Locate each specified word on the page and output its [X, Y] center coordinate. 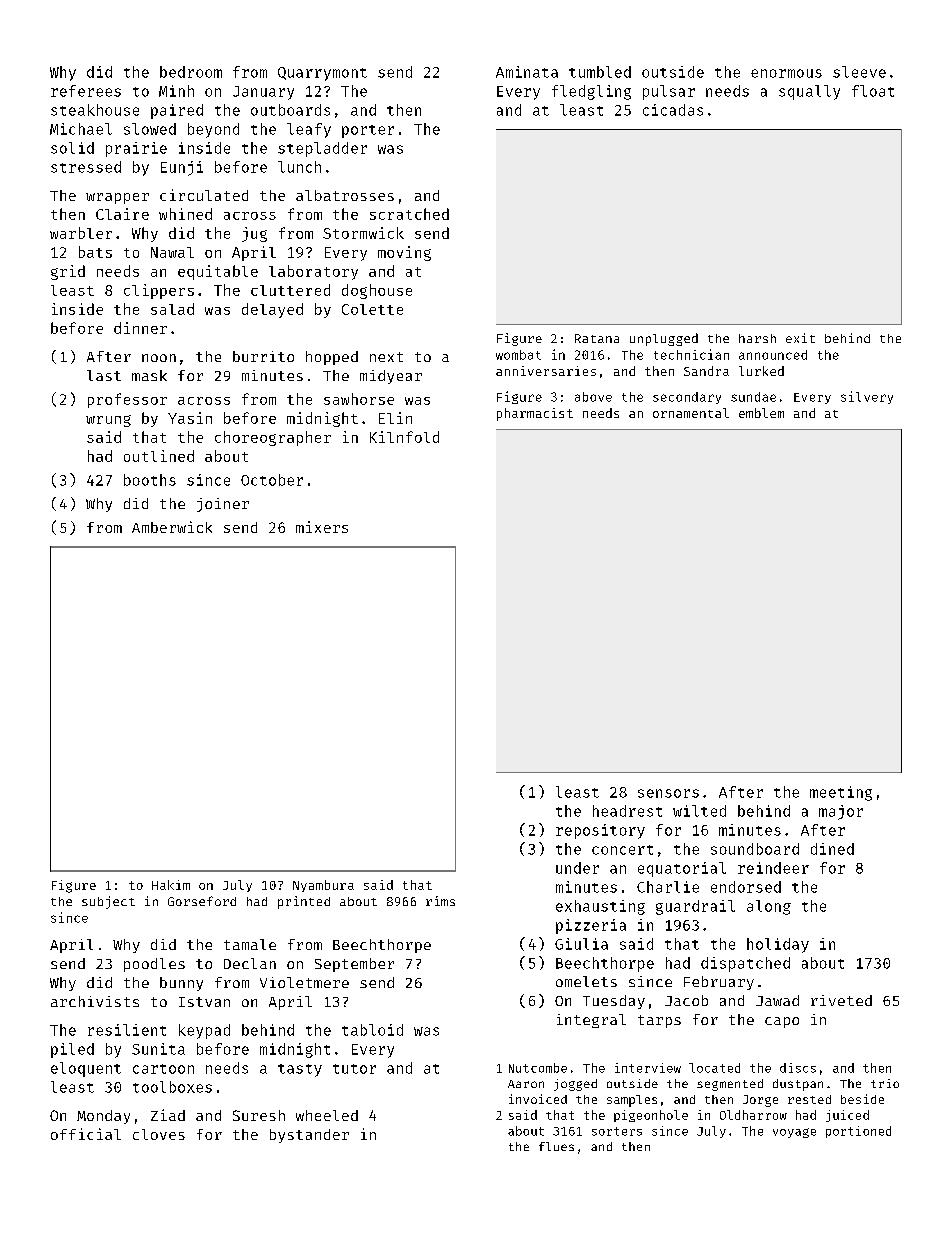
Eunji [182, 168]
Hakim [171, 885]
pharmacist [535, 414]
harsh [757, 338]
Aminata [527, 72]
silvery [867, 397]
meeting [841, 793]
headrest [627, 811]
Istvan [204, 1002]
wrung [108, 421]
